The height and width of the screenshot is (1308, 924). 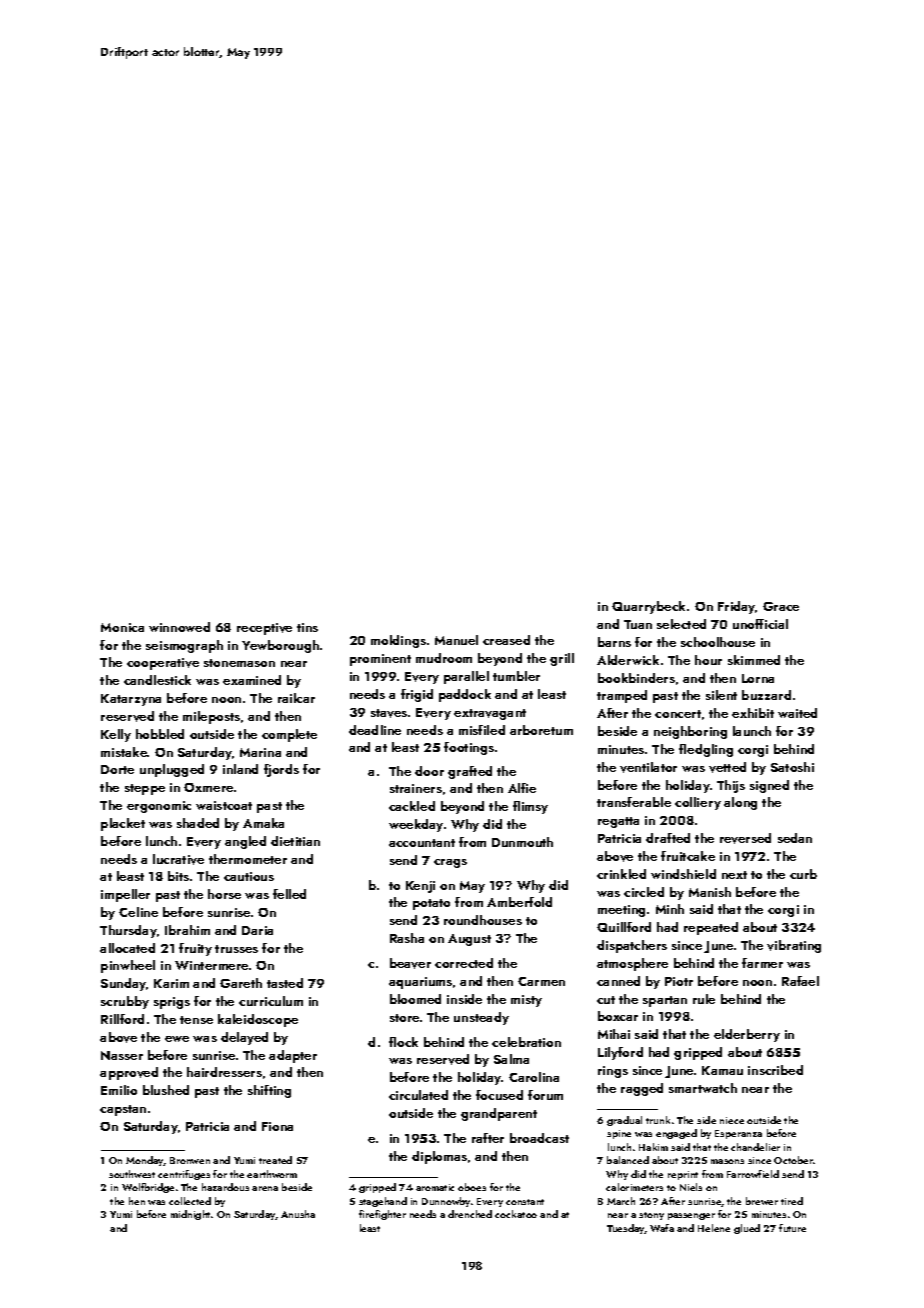 What do you see at coordinates (127, 948) in the screenshot?
I see `allocated` at bounding box center [127, 948].
